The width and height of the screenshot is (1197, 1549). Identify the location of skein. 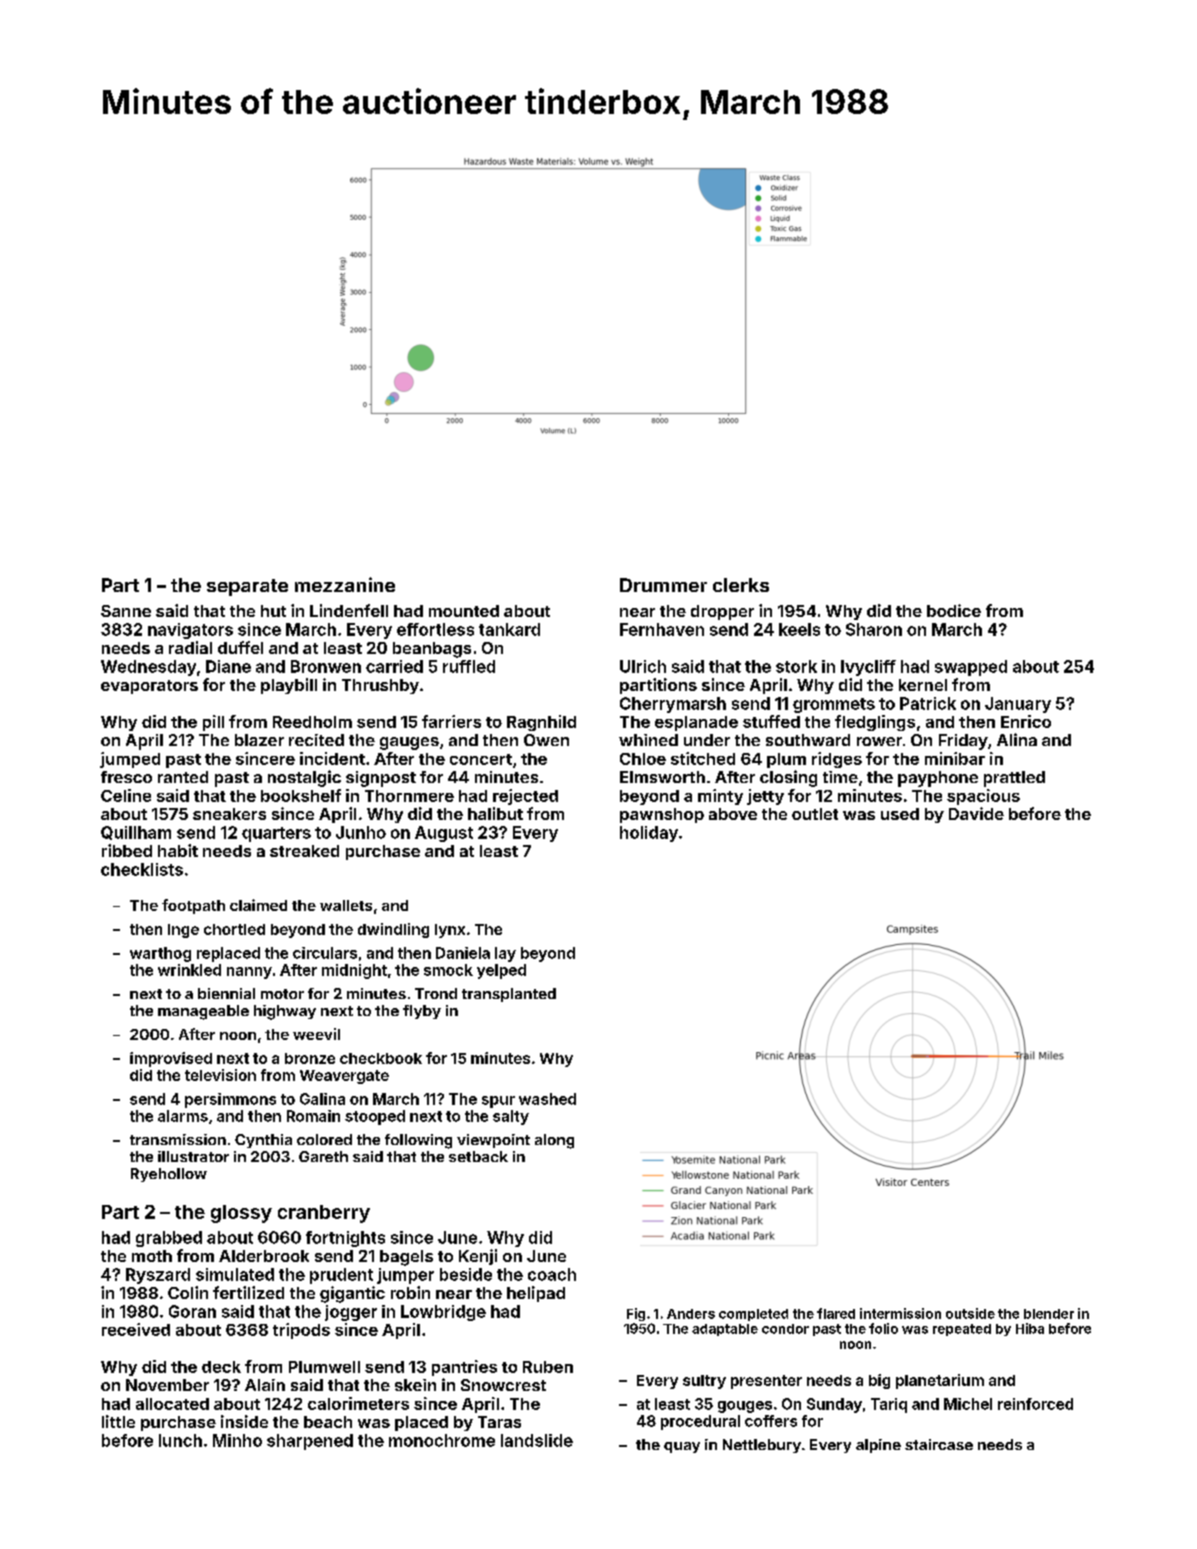
(415, 1385).
